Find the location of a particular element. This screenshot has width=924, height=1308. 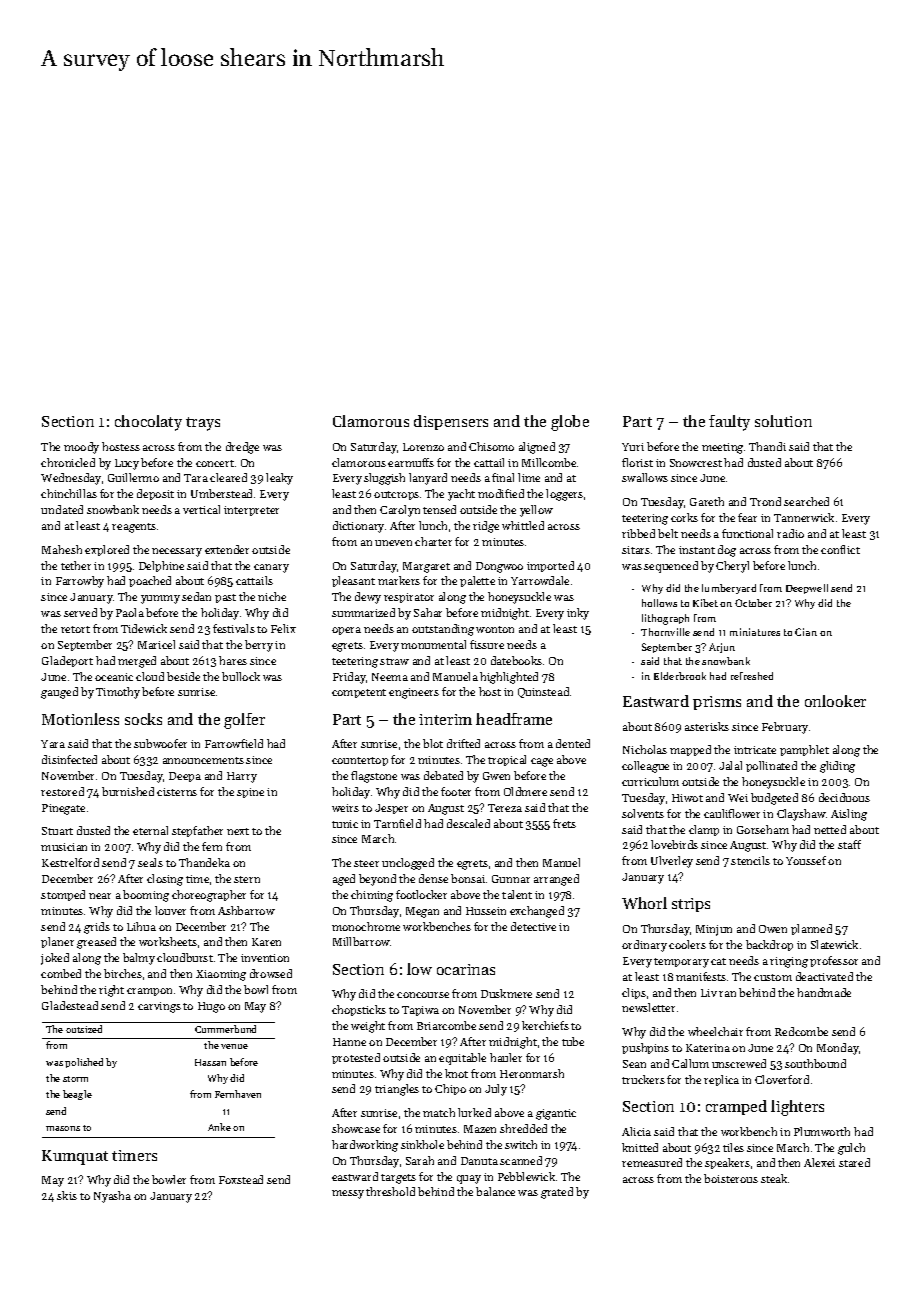

chocolaty is located at coordinates (148, 423).
